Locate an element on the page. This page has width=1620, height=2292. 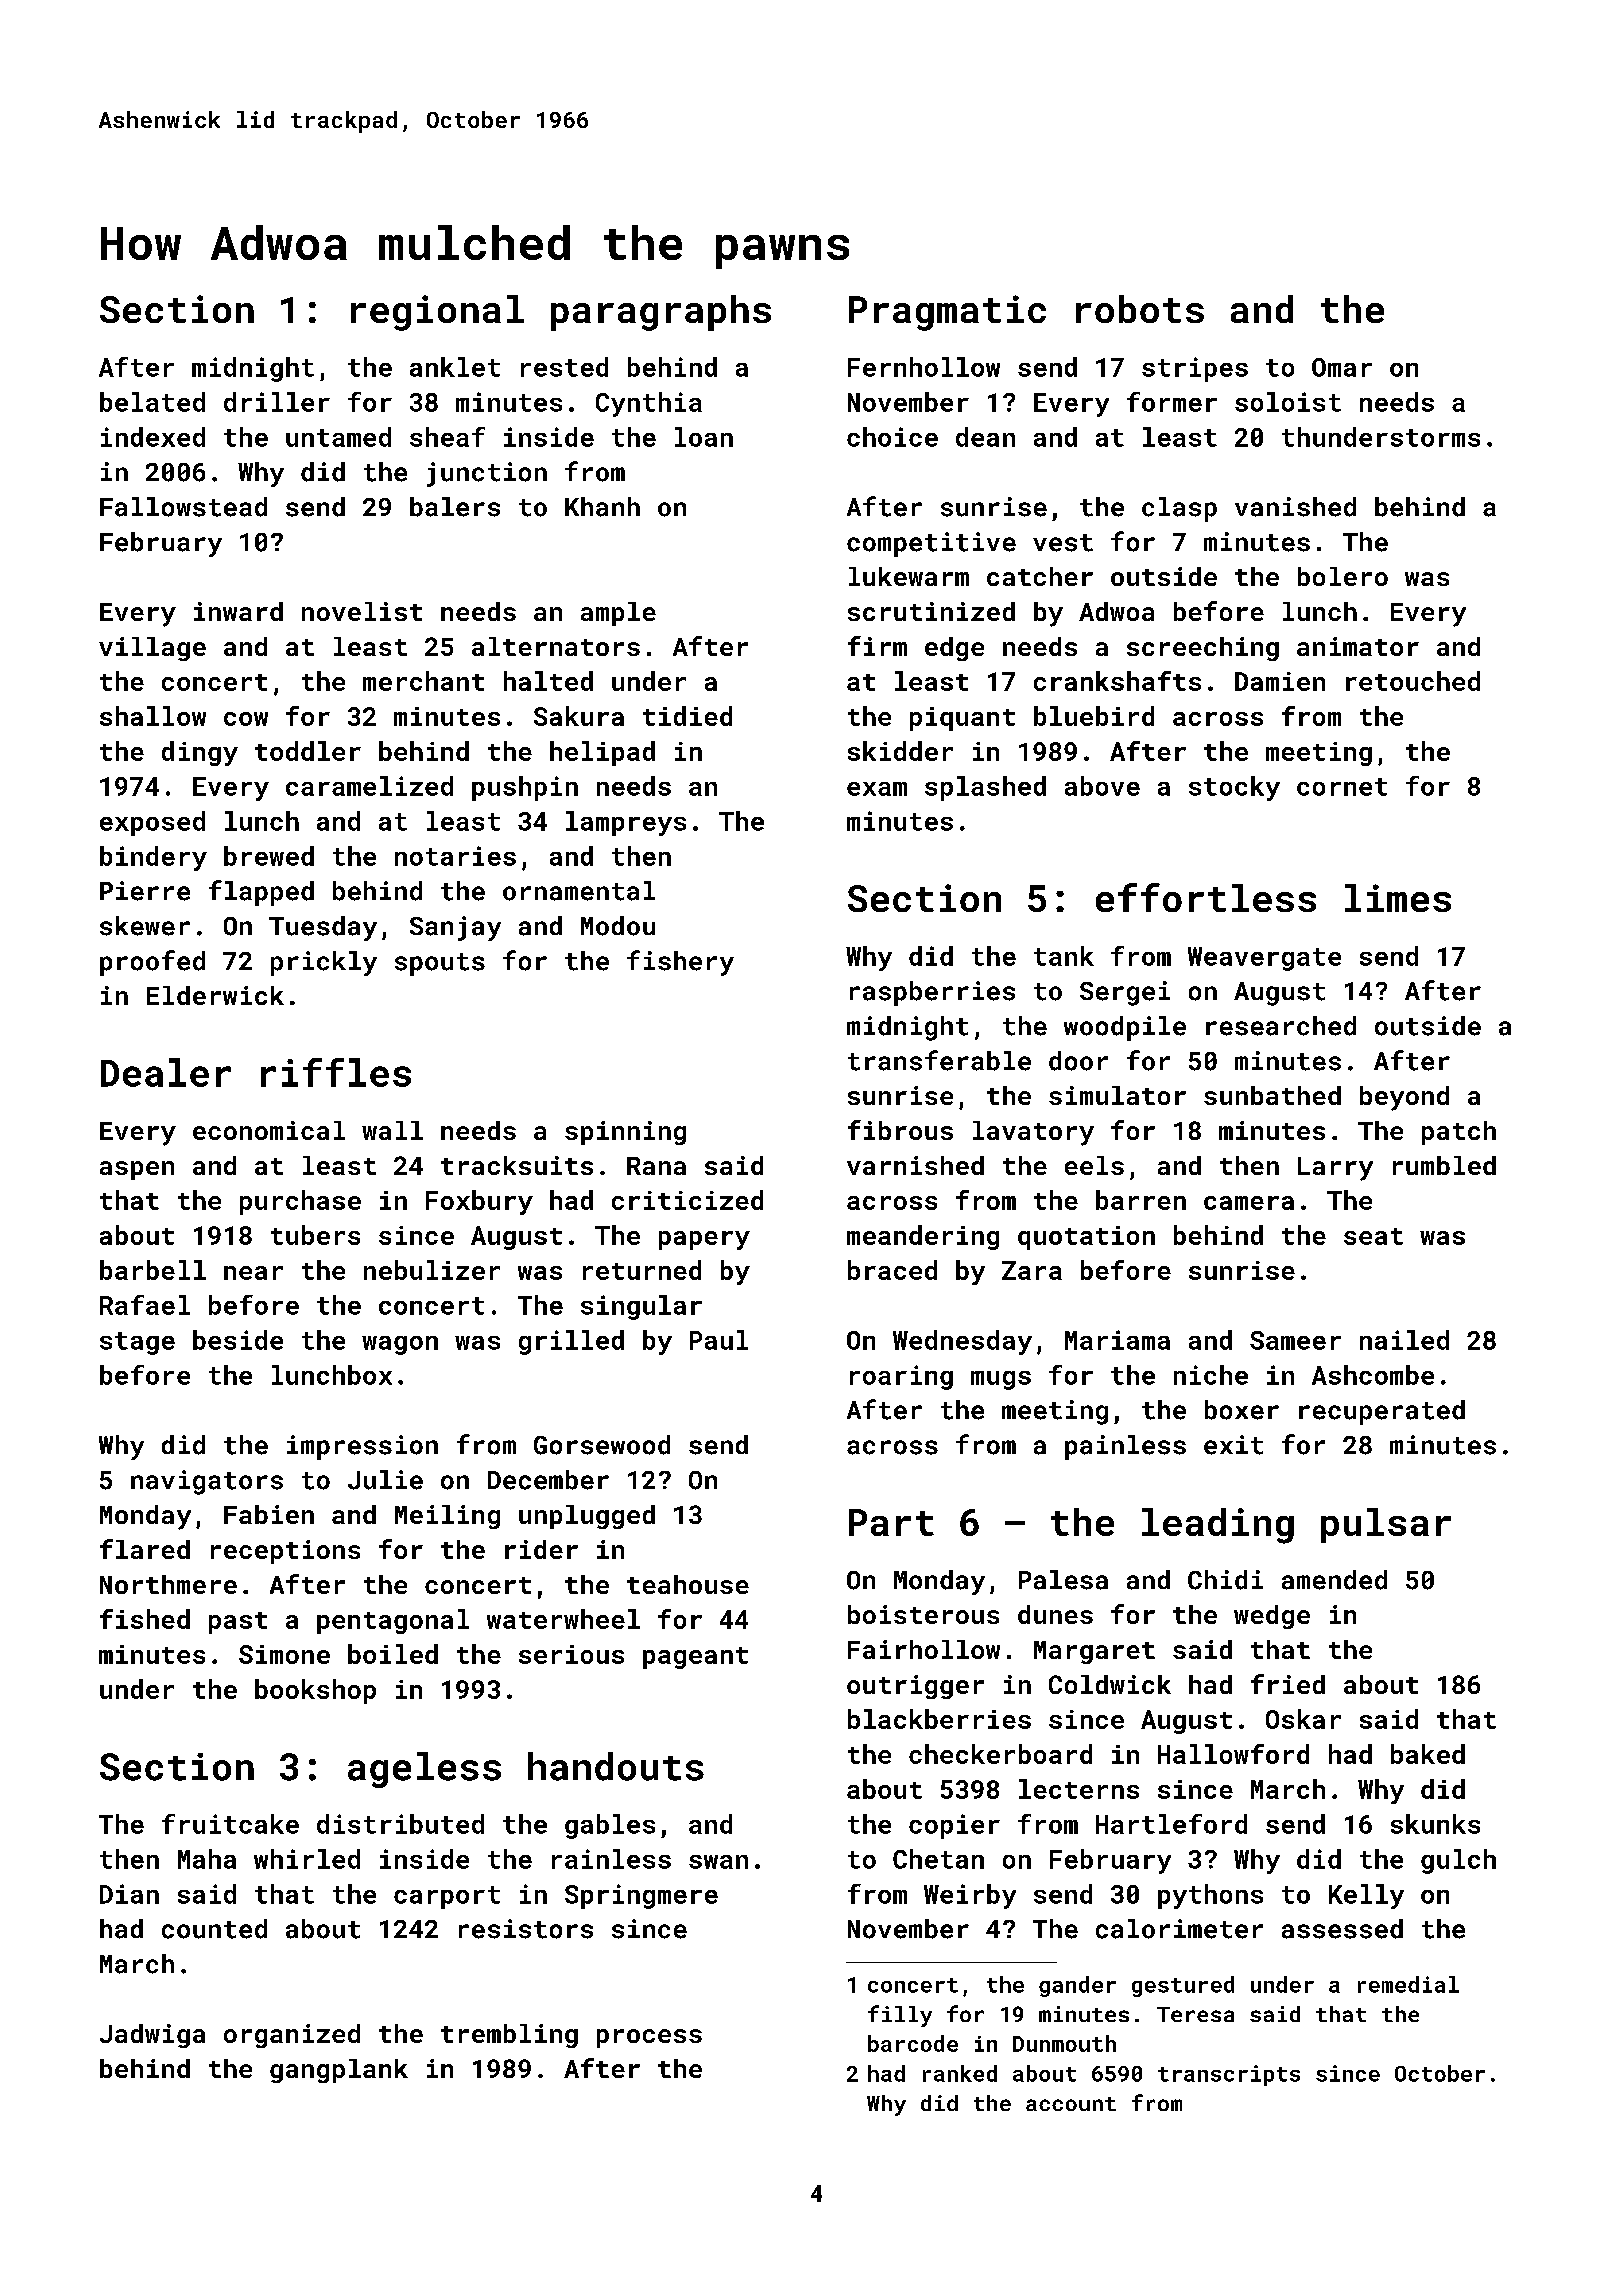
raspberries is located at coordinates (932, 993).
